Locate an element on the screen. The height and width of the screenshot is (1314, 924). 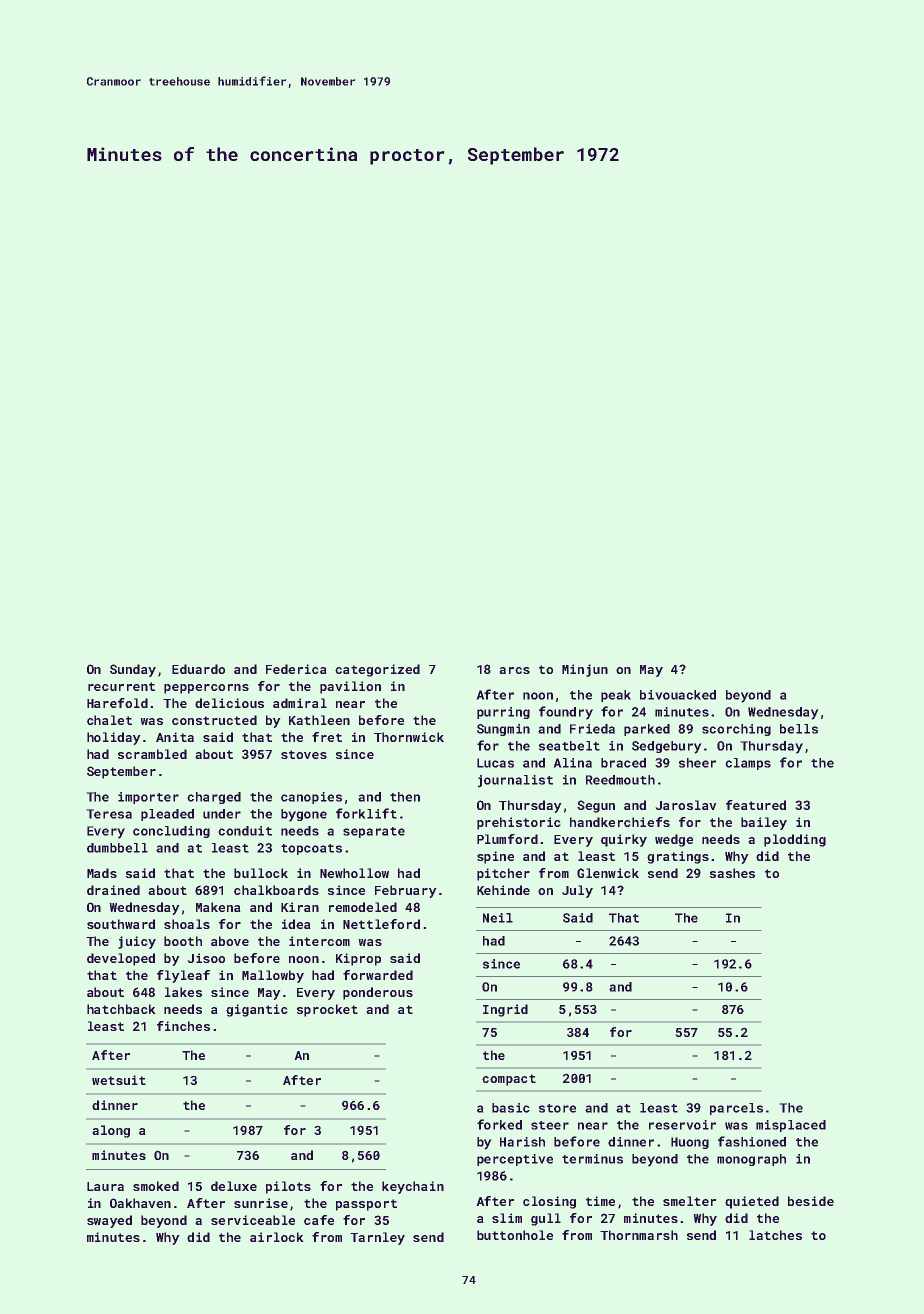
Eduardo is located at coordinates (198, 669).
